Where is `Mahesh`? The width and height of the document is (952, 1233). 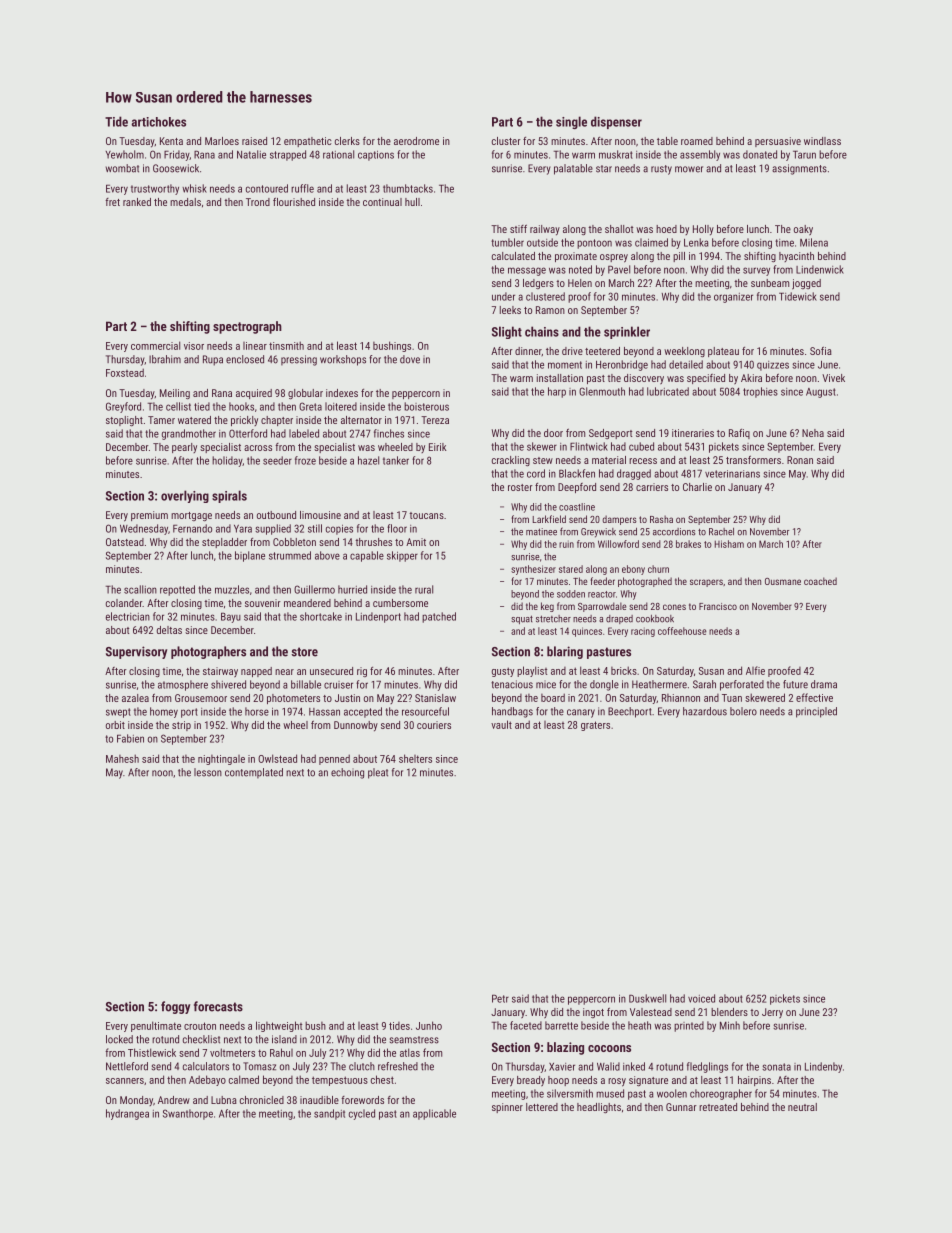
Mahesh is located at coordinates (122, 758).
